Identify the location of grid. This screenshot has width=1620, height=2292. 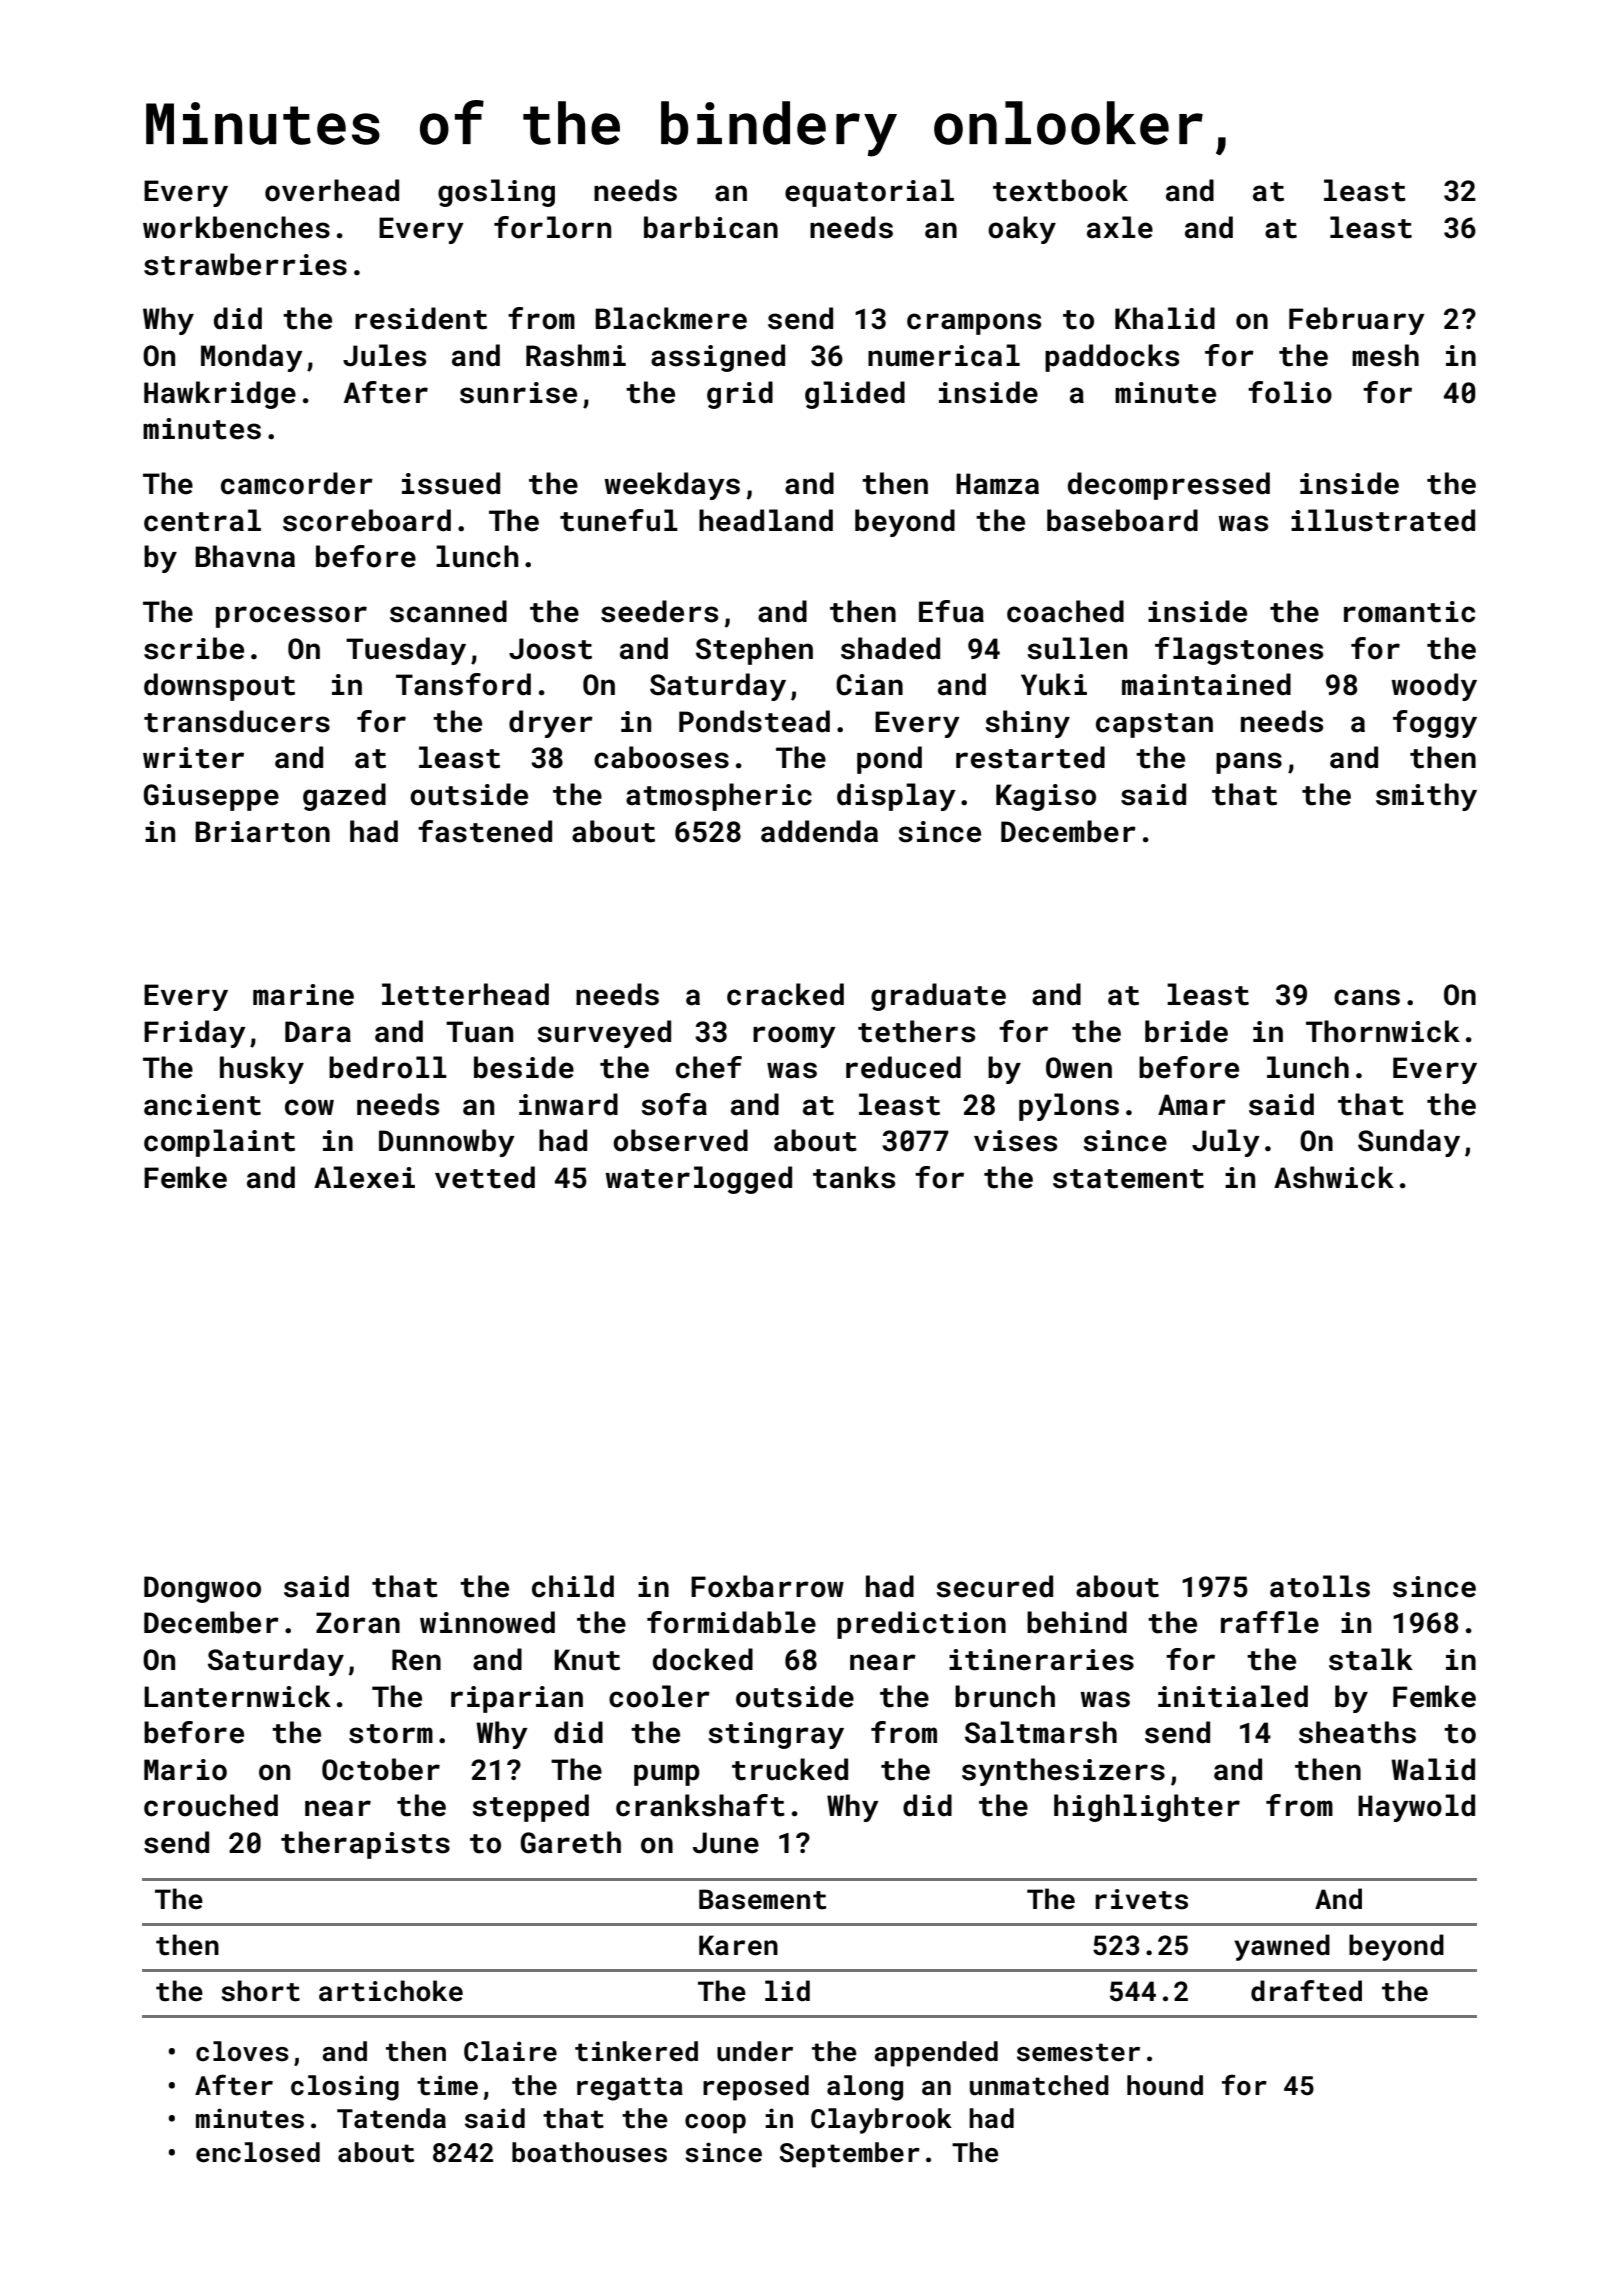
(740, 395).
